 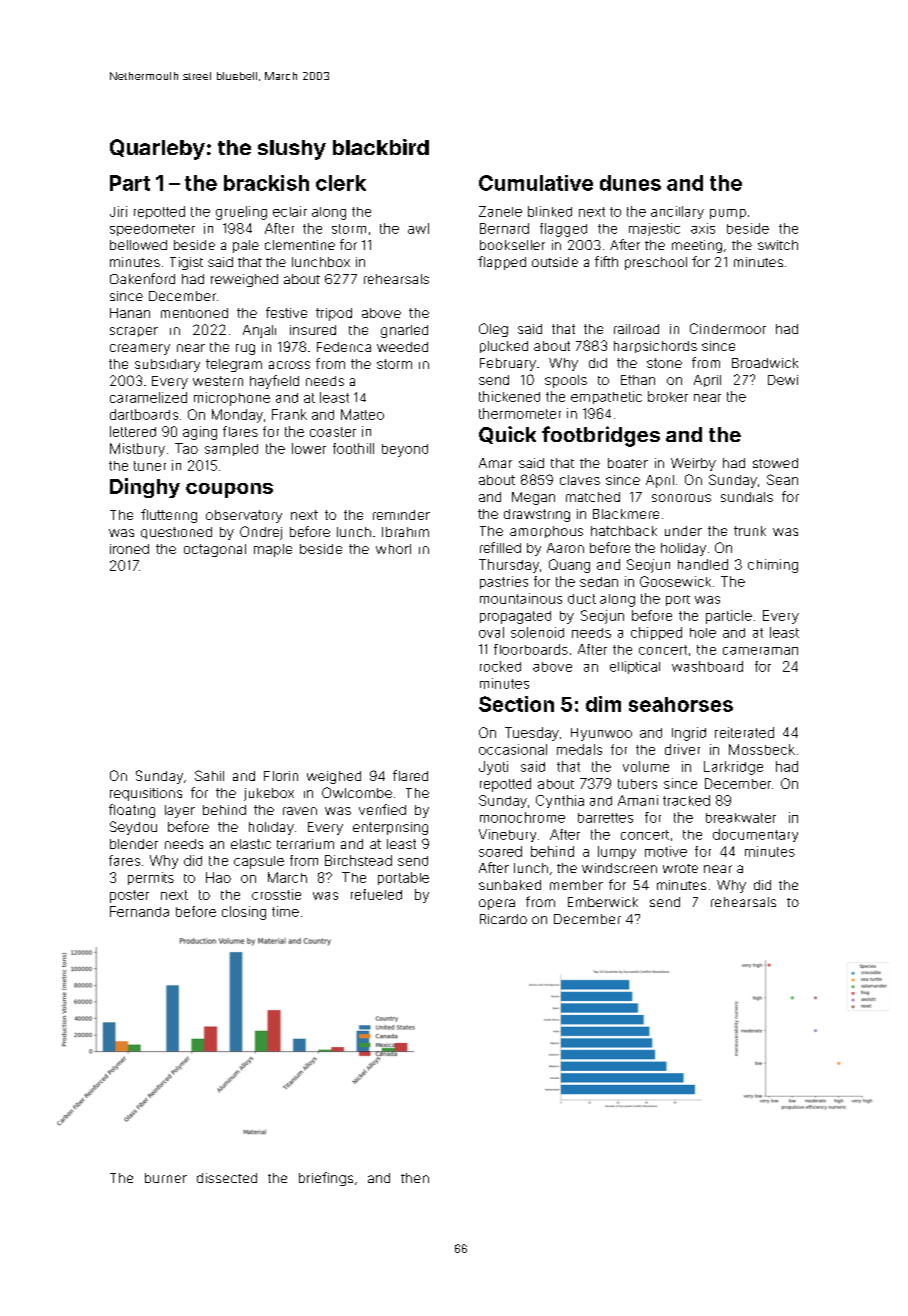 What do you see at coordinates (401, 515) in the image?
I see `reminder` at bounding box center [401, 515].
